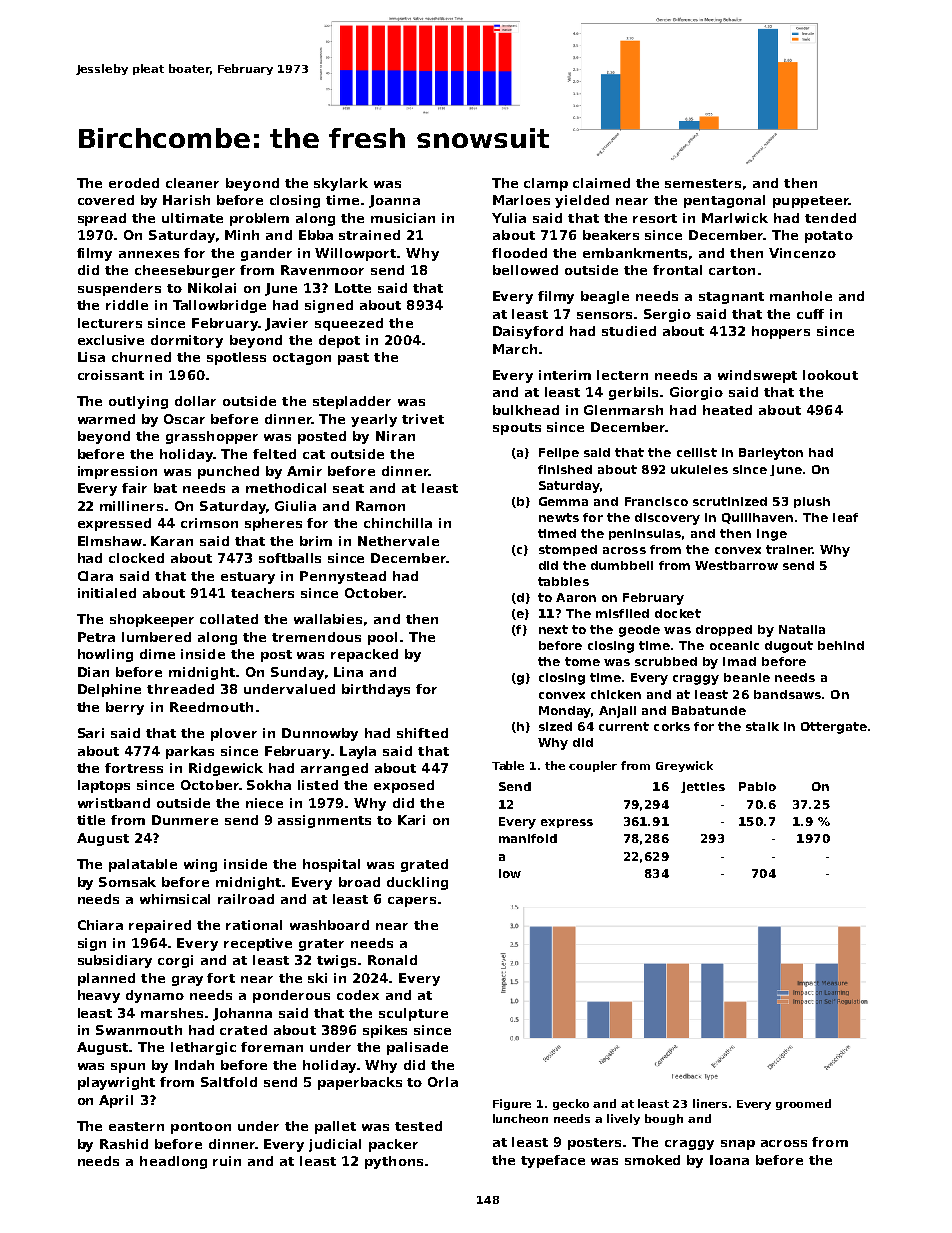 The width and height of the page is (952, 1233). I want to click on semesters, so click(703, 183).
